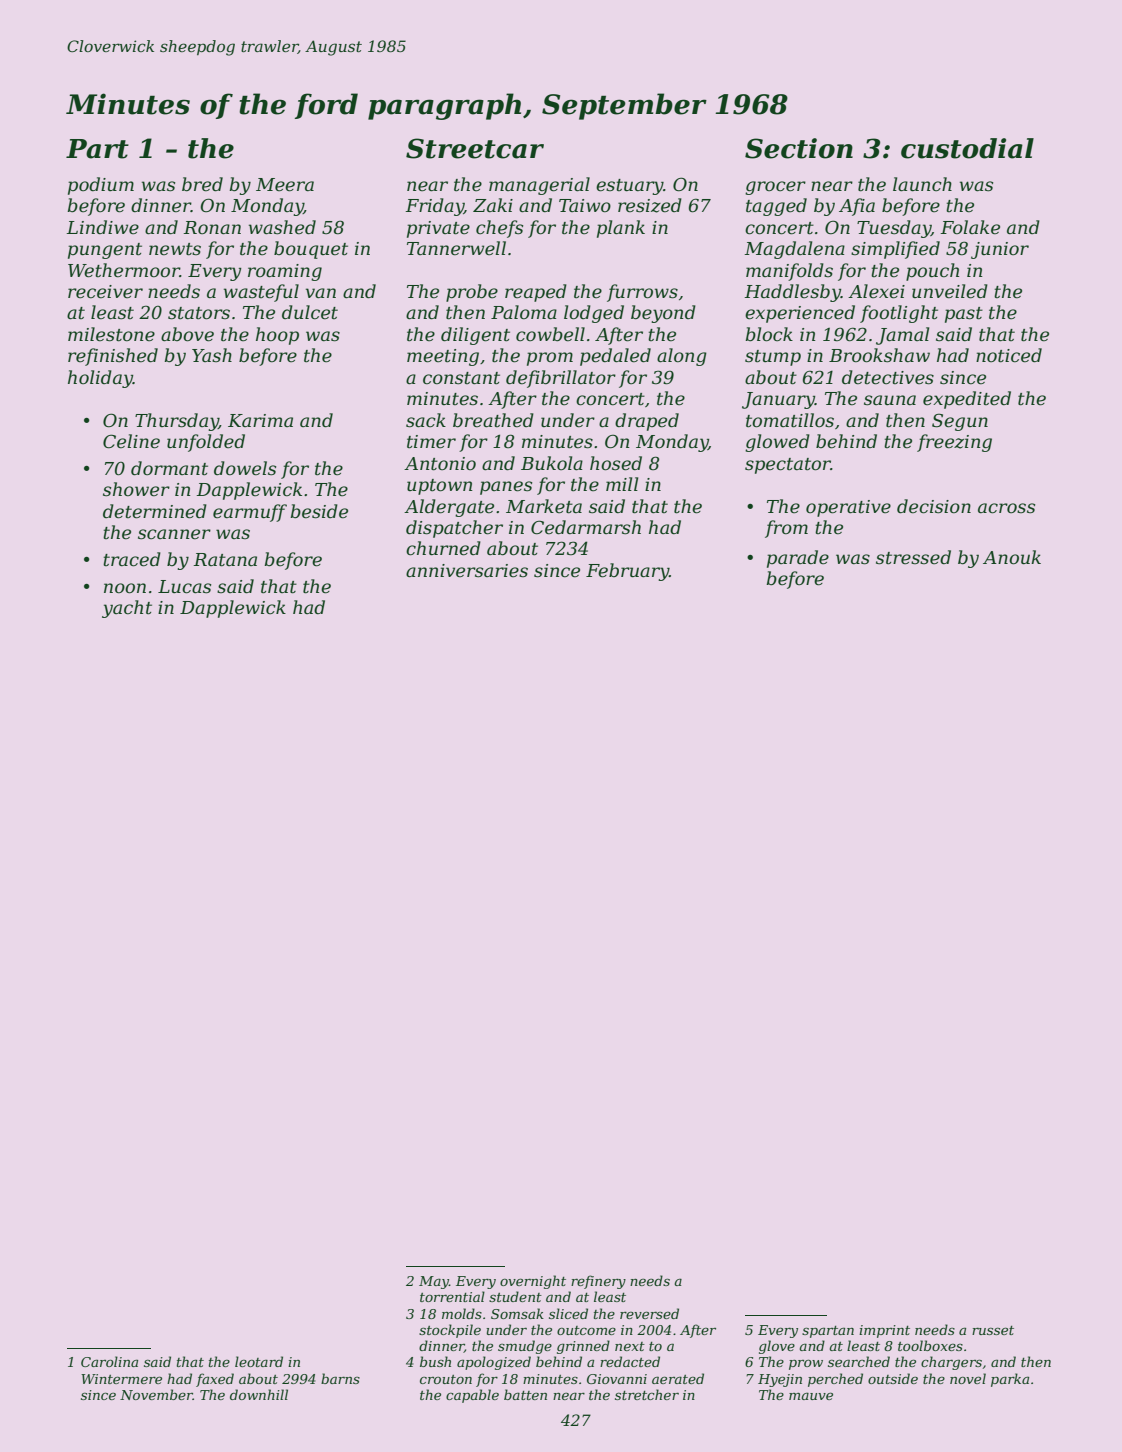  I want to click on overnight, so click(533, 1282).
